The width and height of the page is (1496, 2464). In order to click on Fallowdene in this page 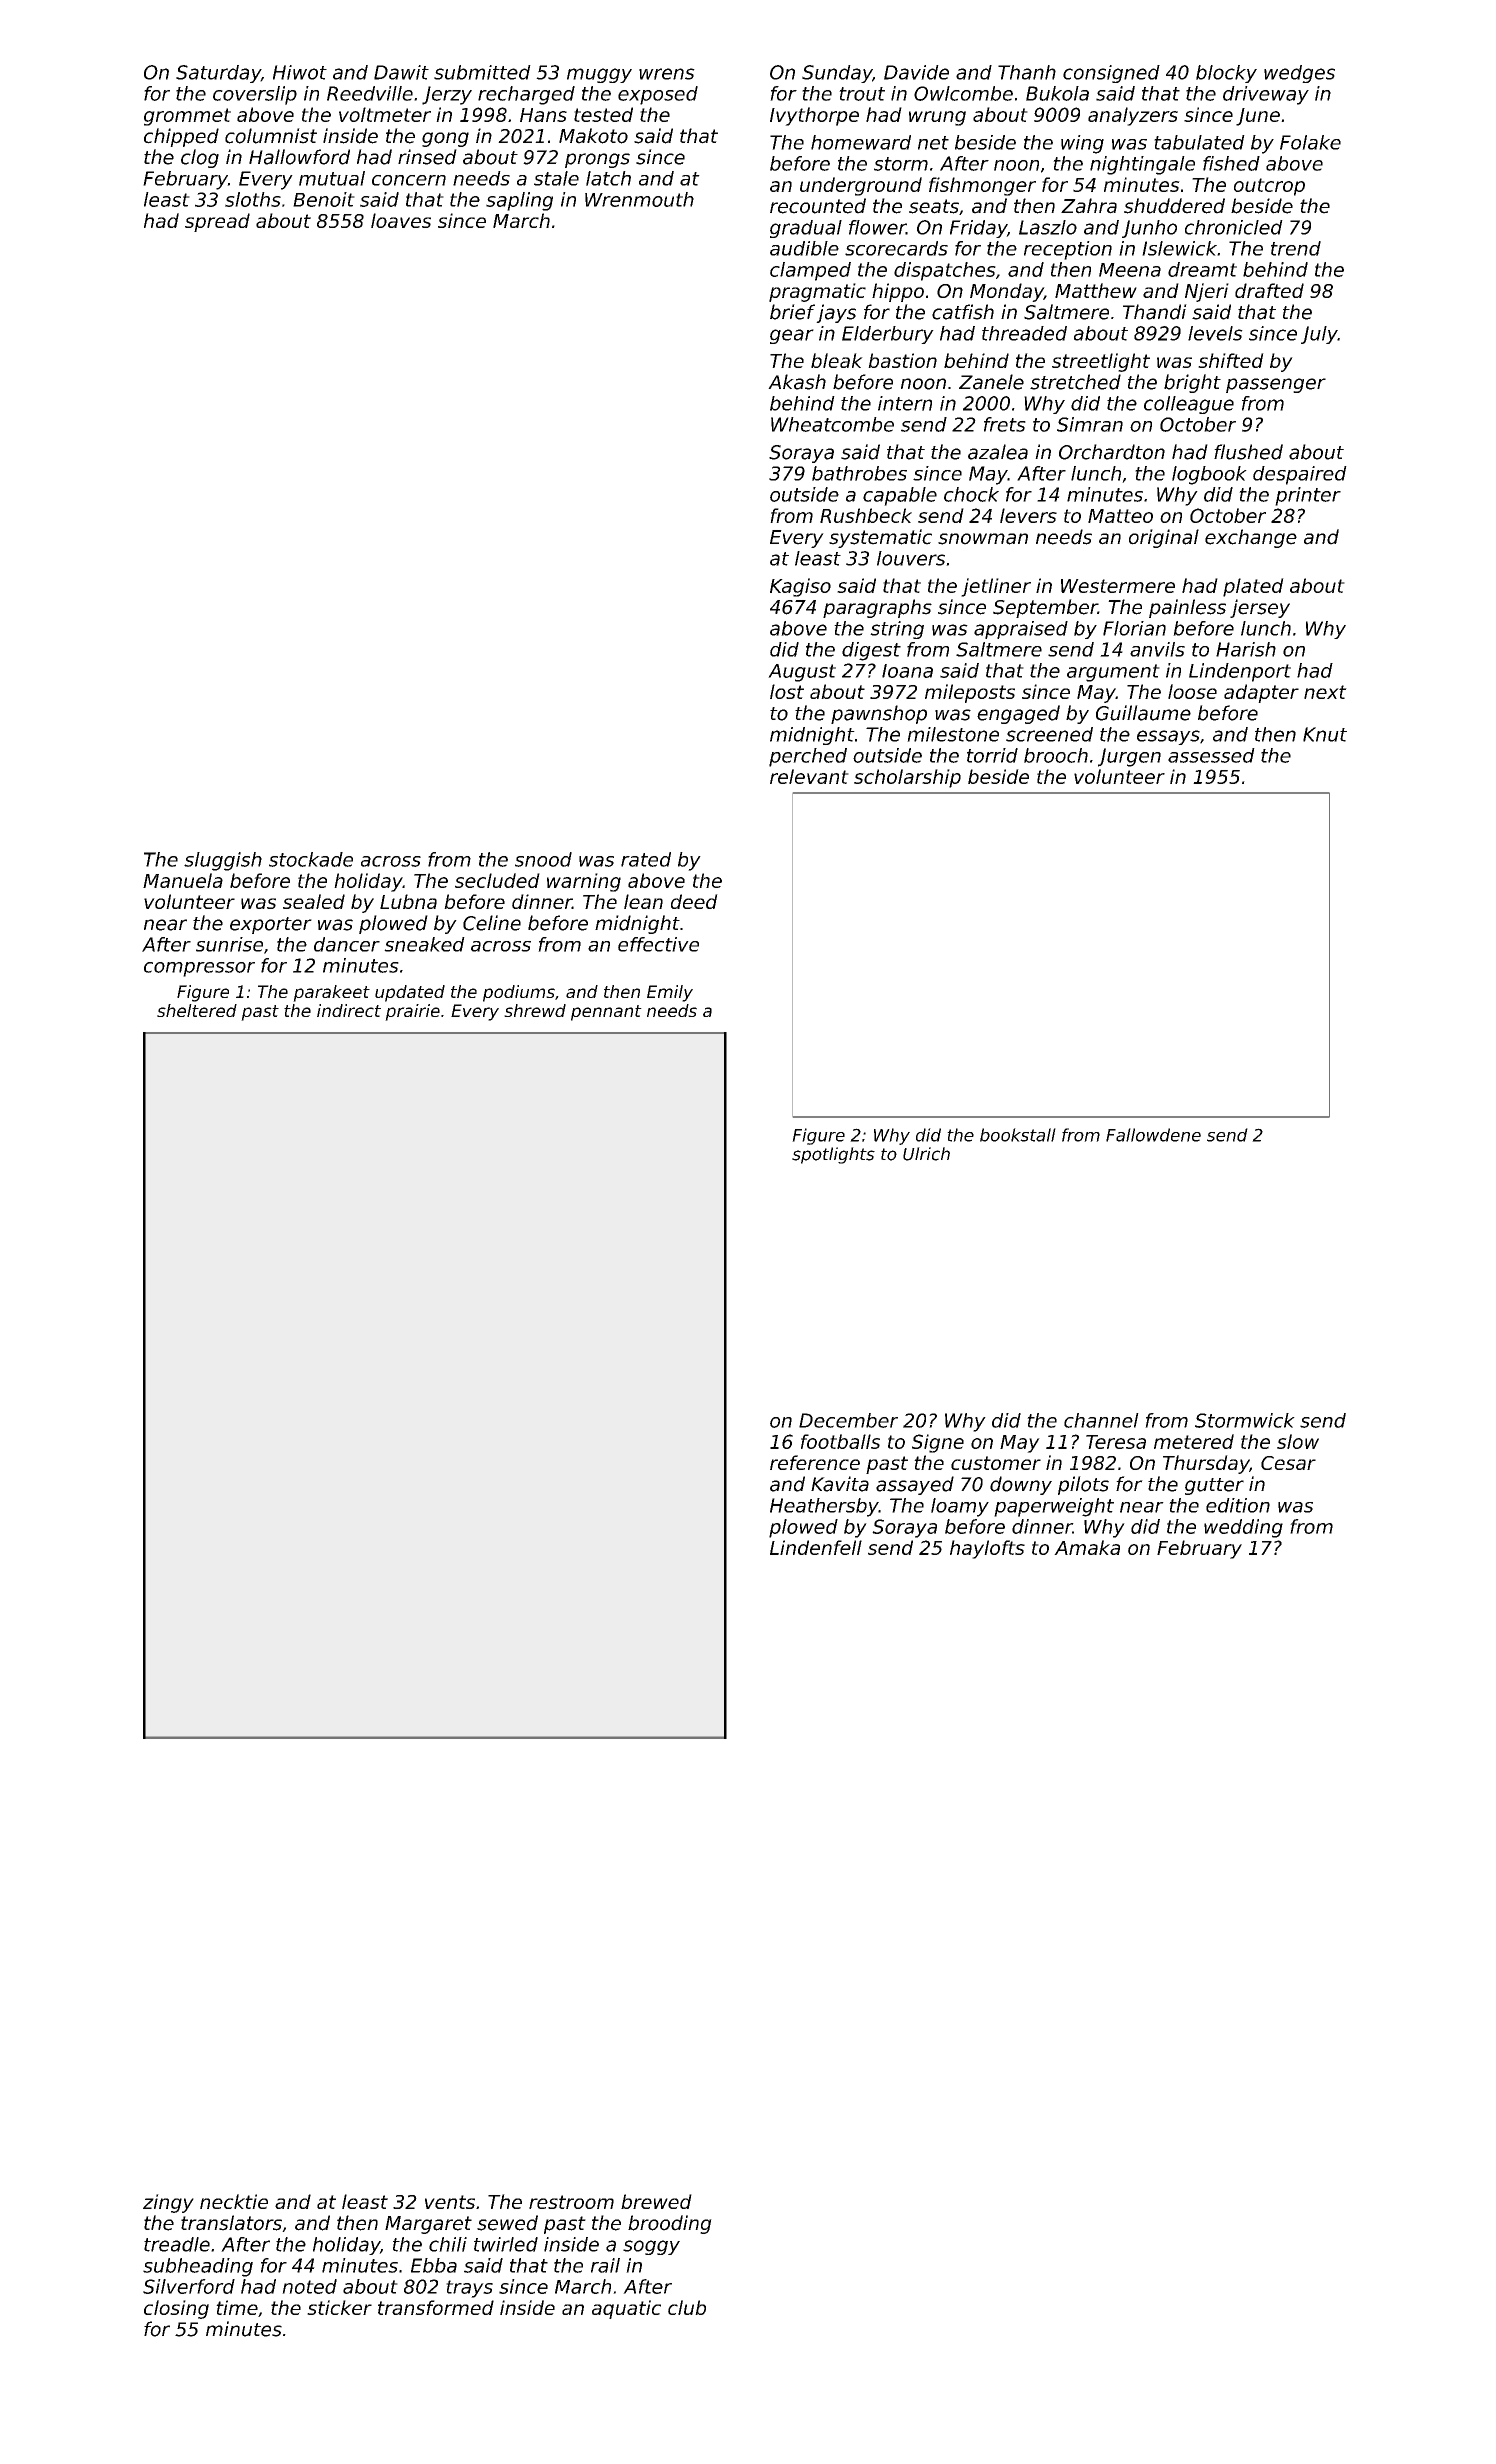, I will do `click(1153, 1135)`.
